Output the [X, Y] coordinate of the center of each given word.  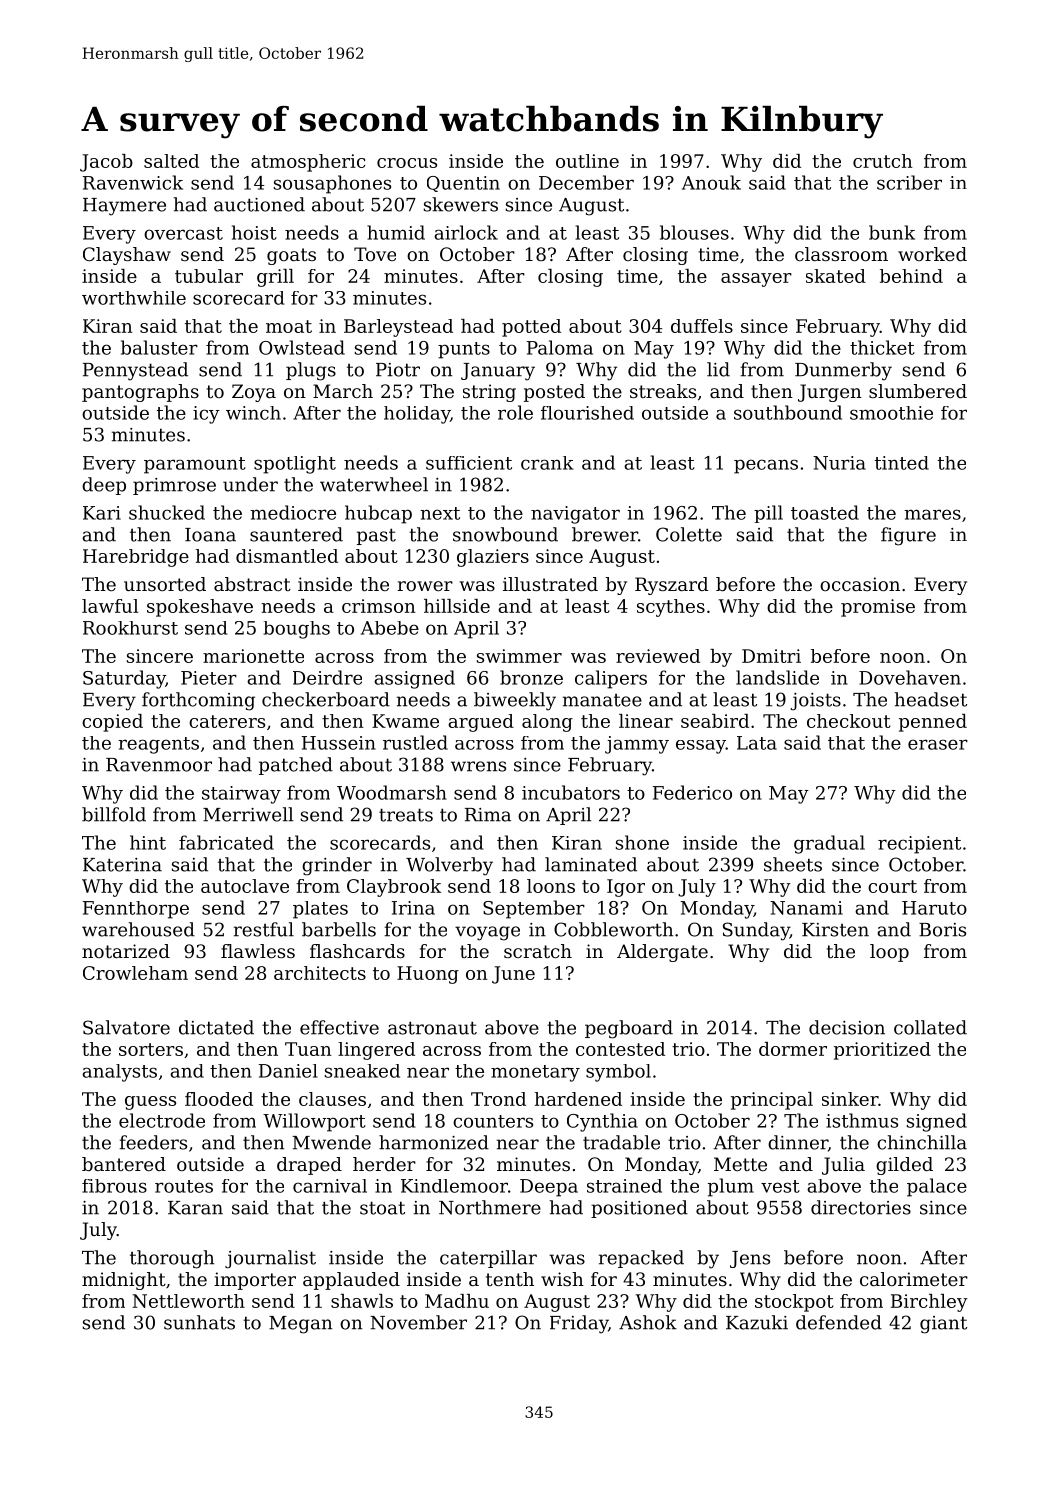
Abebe [390, 628]
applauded [351, 1281]
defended [839, 1322]
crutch [882, 161]
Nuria [839, 463]
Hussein [339, 743]
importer [255, 1281]
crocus [407, 163]
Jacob [106, 163]
